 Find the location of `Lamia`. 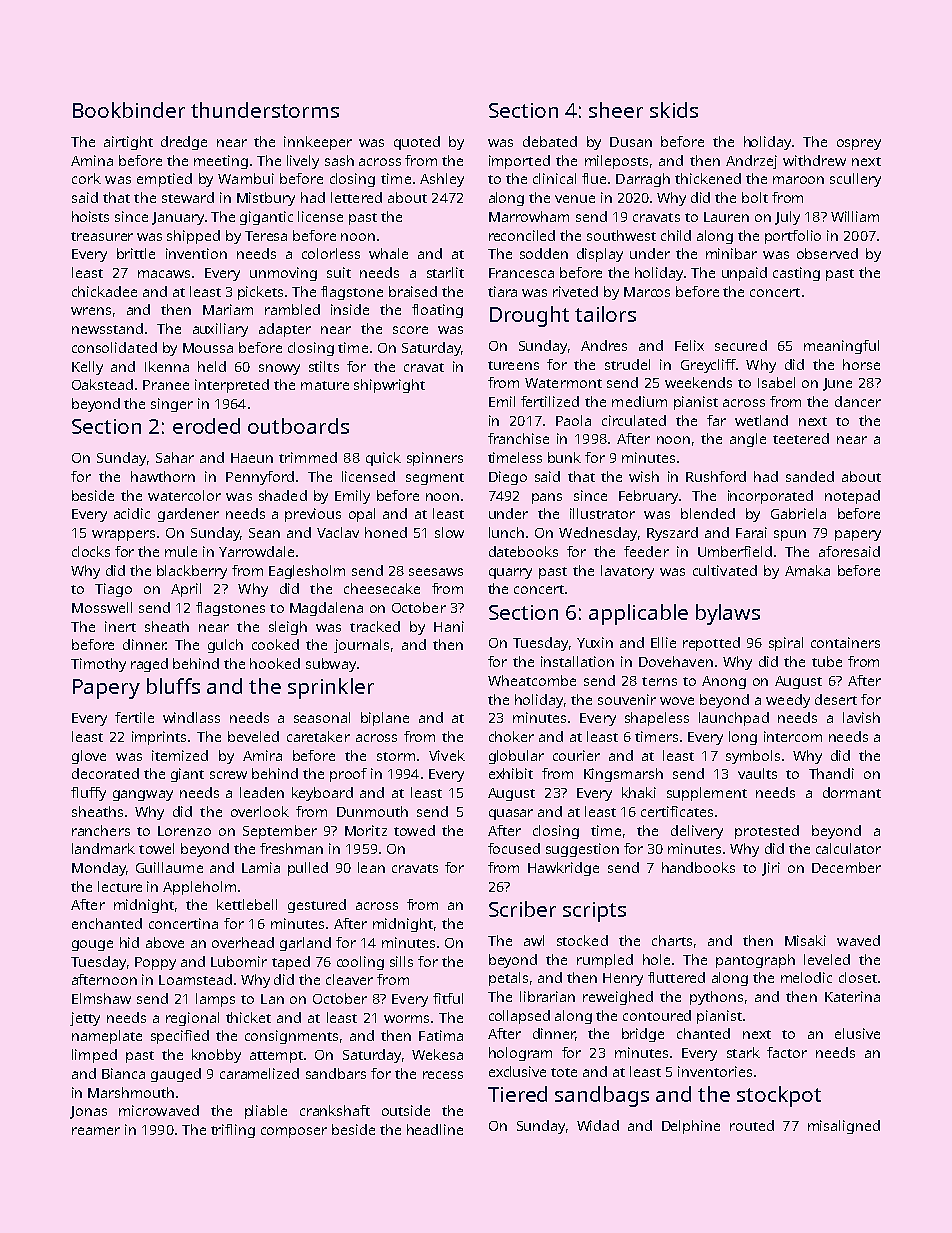

Lamia is located at coordinates (261, 867).
